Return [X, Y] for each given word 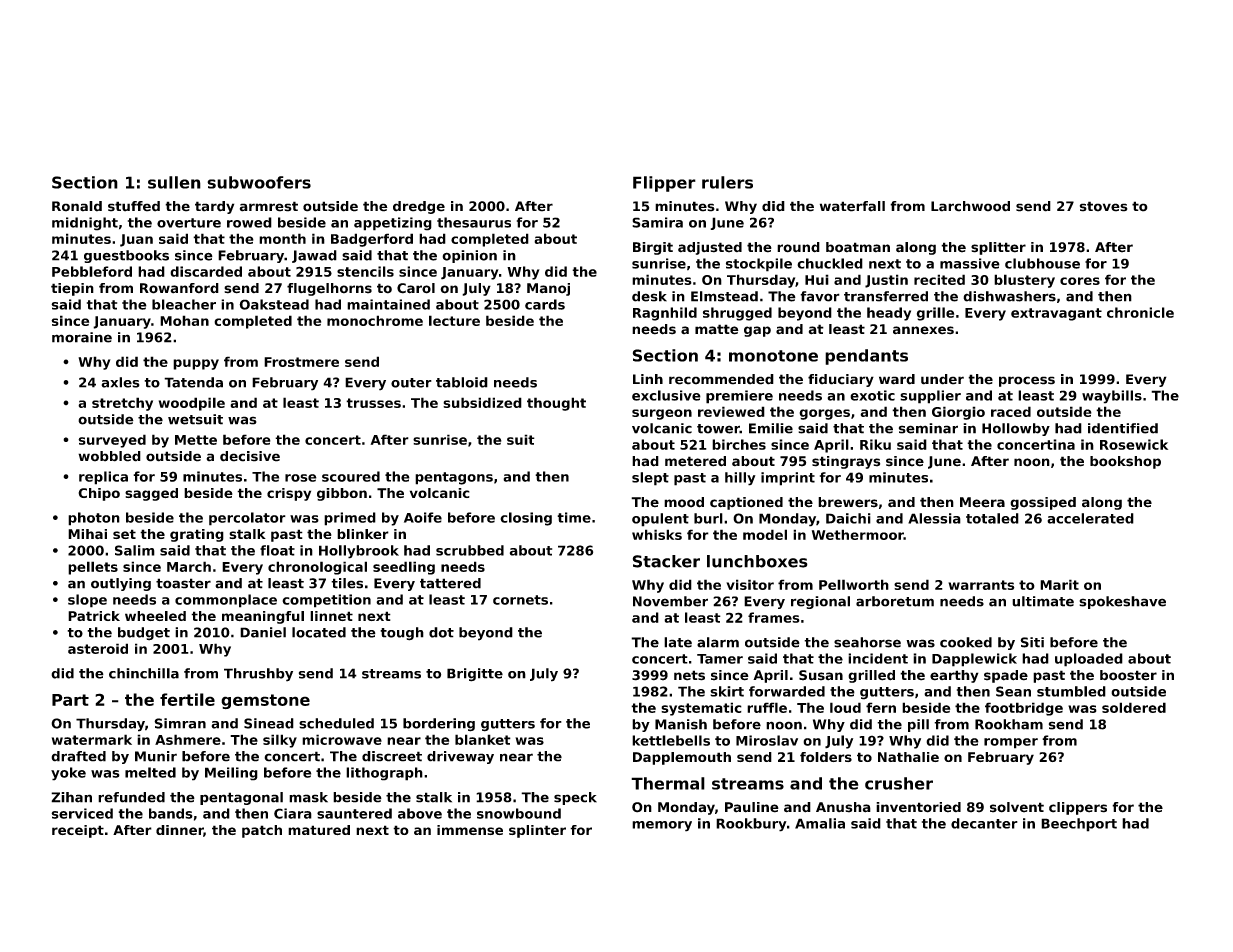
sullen [174, 182]
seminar [928, 428]
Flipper [664, 184]
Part [70, 700]
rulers [727, 182]
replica [103, 478]
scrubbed [470, 550]
